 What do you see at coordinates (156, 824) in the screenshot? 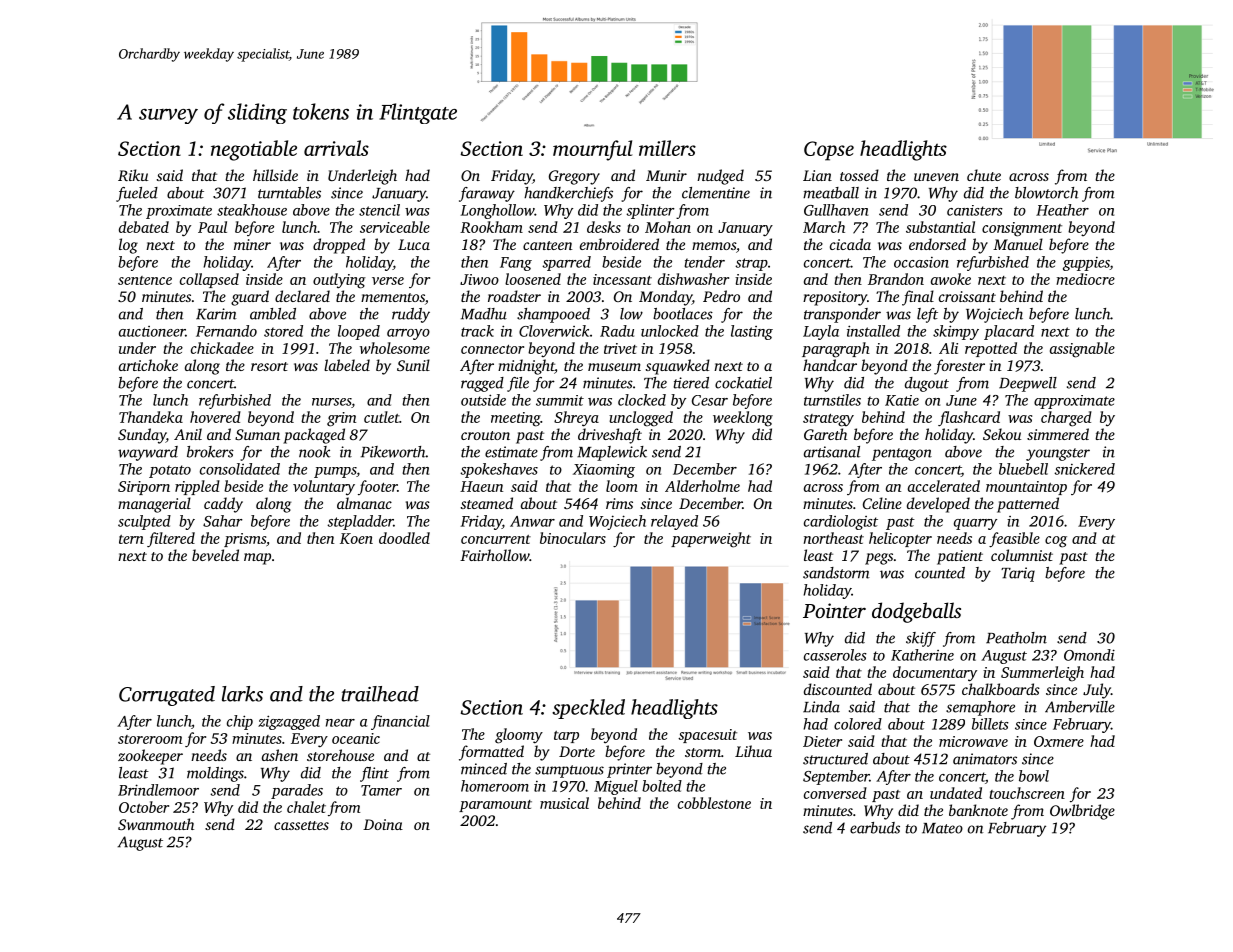
I see `Swanmouth` at bounding box center [156, 824].
